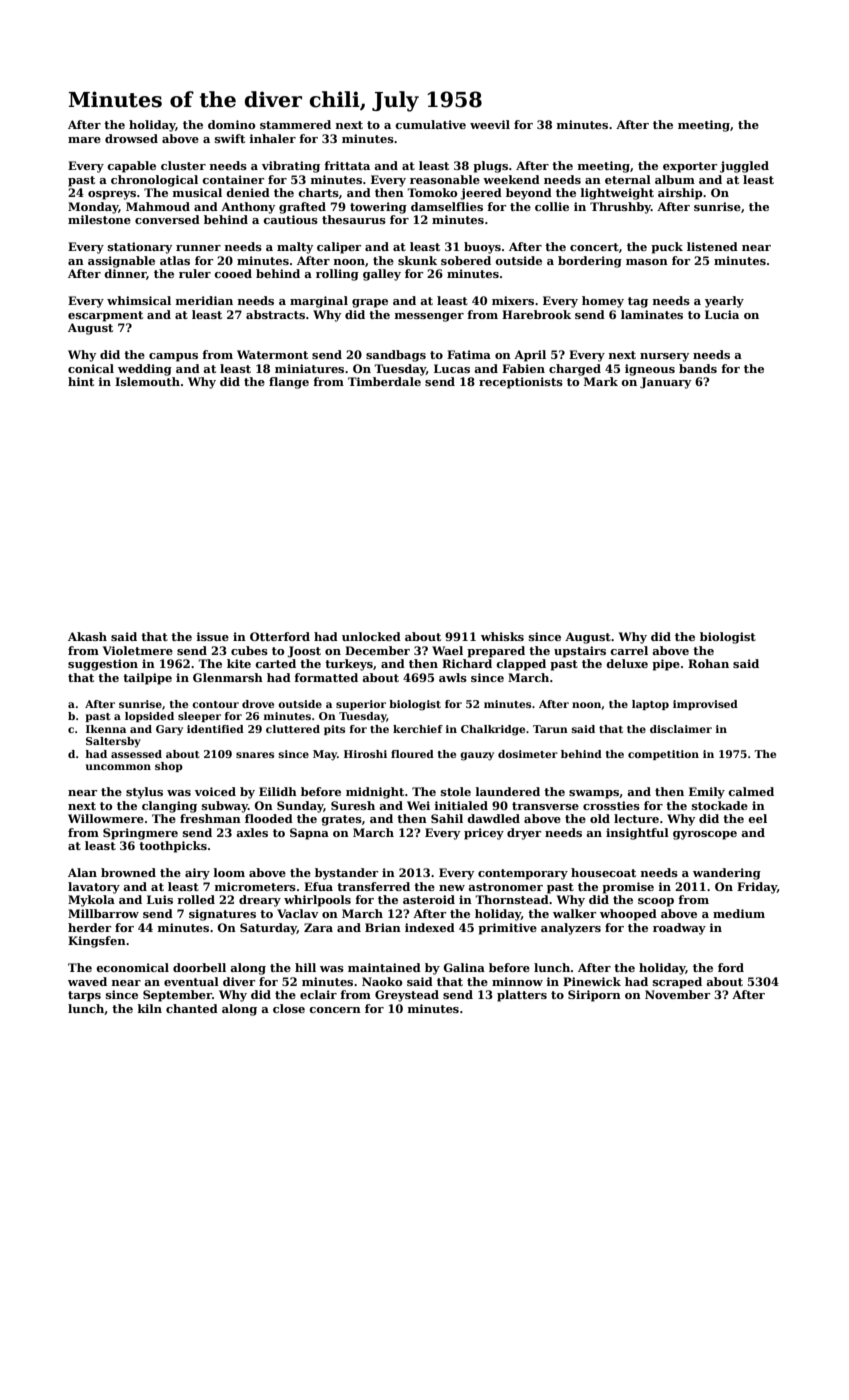 The height and width of the image is (1400, 849). Describe the element at coordinates (112, 195) in the image. I see `ospreys` at that location.
